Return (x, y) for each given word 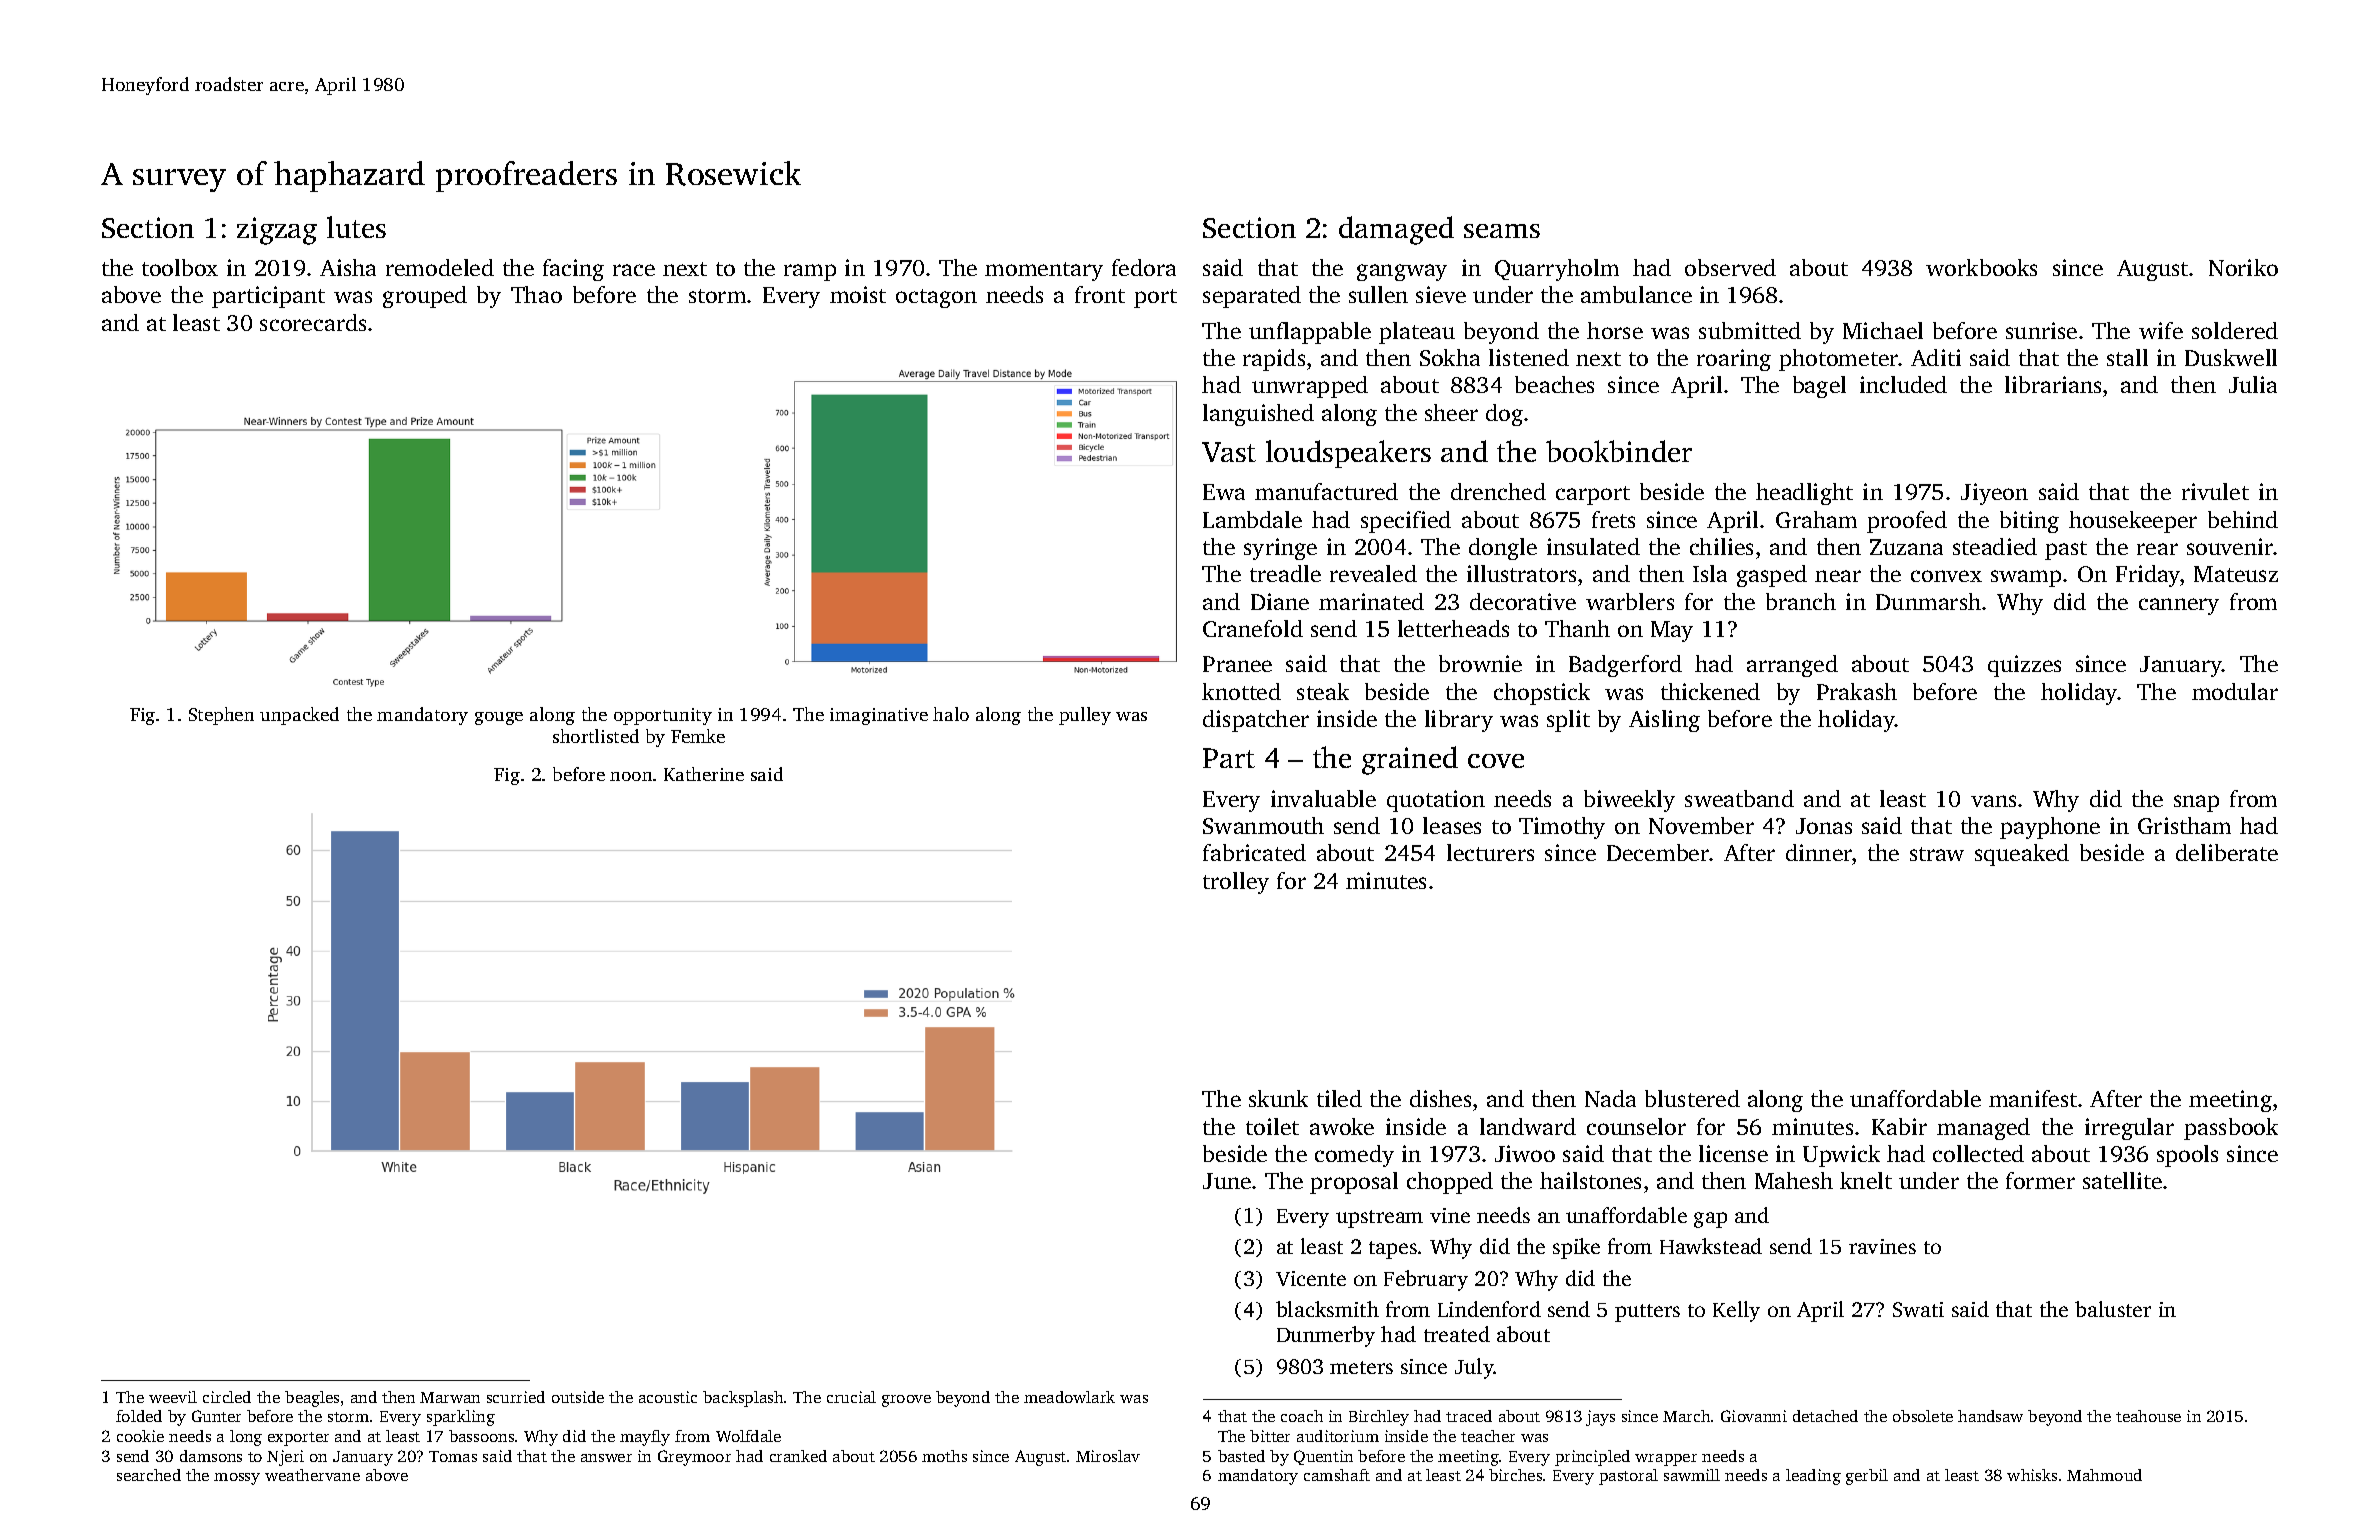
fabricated (1254, 852)
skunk (1278, 1098)
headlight (1804, 494)
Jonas (1824, 826)
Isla (1710, 573)
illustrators (1521, 573)
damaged (1396, 230)
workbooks (1981, 267)
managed (1983, 1129)
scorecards (313, 322)
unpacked (299, 716)
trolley (1236, 883)
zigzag (277, 231)
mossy (237, 1479)
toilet (1272, 1126)
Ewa (1224, 492)
